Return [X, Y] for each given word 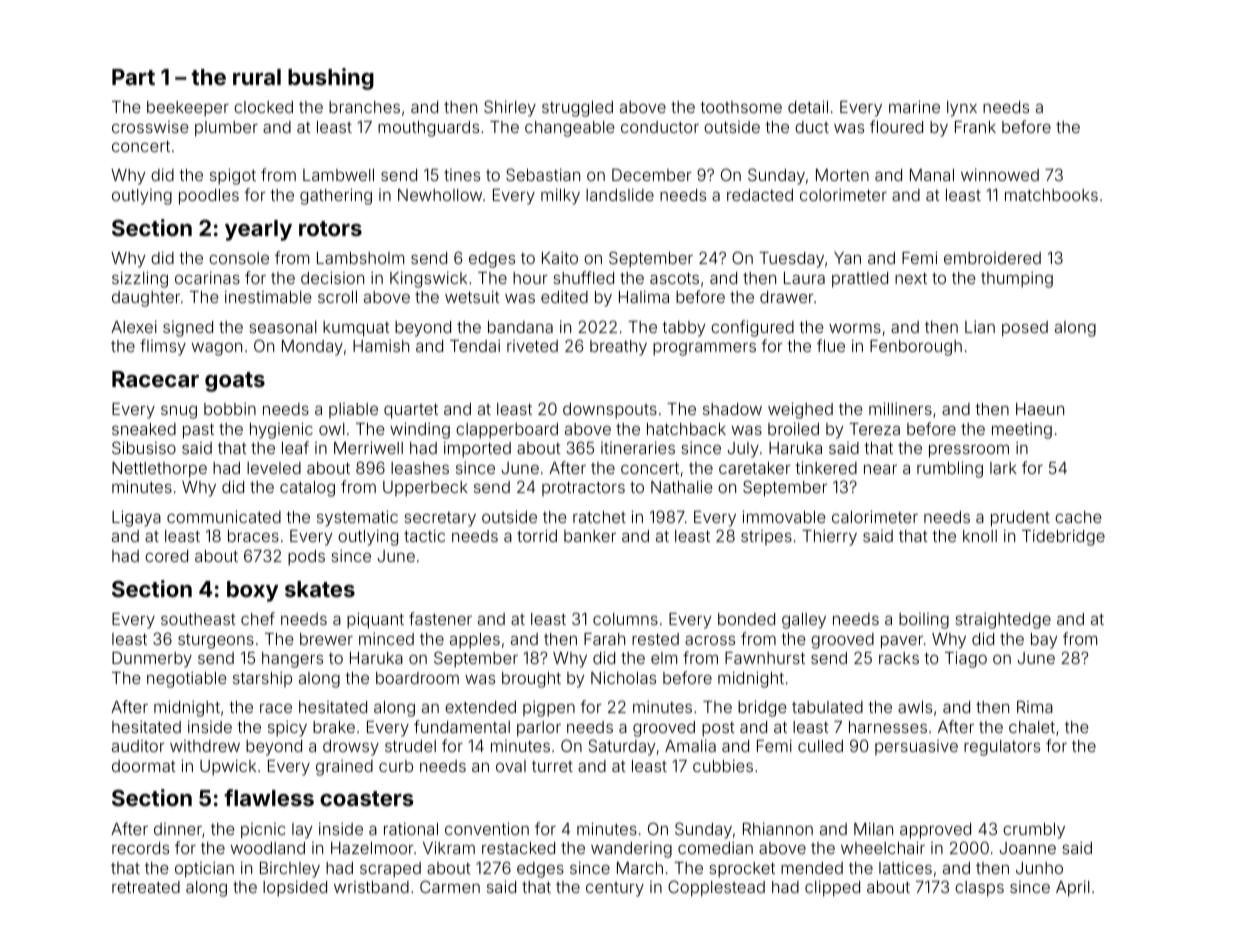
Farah [604, 639]
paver [902, 642]
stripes [766, 537]
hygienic [281, 430]
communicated [224, 516]
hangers [292, 660]
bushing [331, 79]
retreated [146, 887]
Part [133, 77]
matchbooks [1051, 195]
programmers [704, 349]
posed [1025, 329]
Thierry [829, 537]
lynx [962, 109]
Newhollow [440, 195]
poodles [209, 197]
